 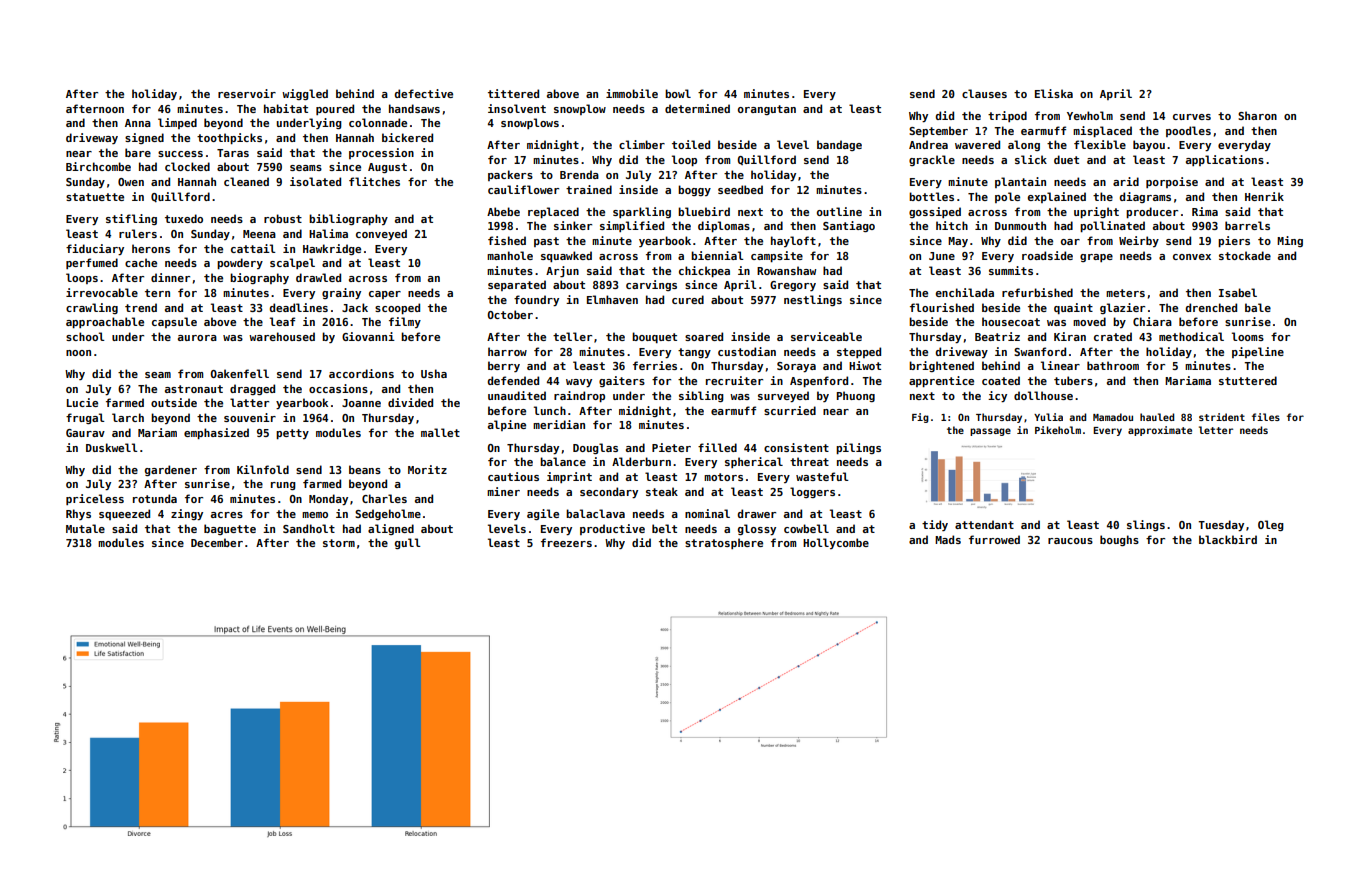 What do you see at coordinates (131, 219) in the page?
I see `stifling` at bounding box center [131, 219].
